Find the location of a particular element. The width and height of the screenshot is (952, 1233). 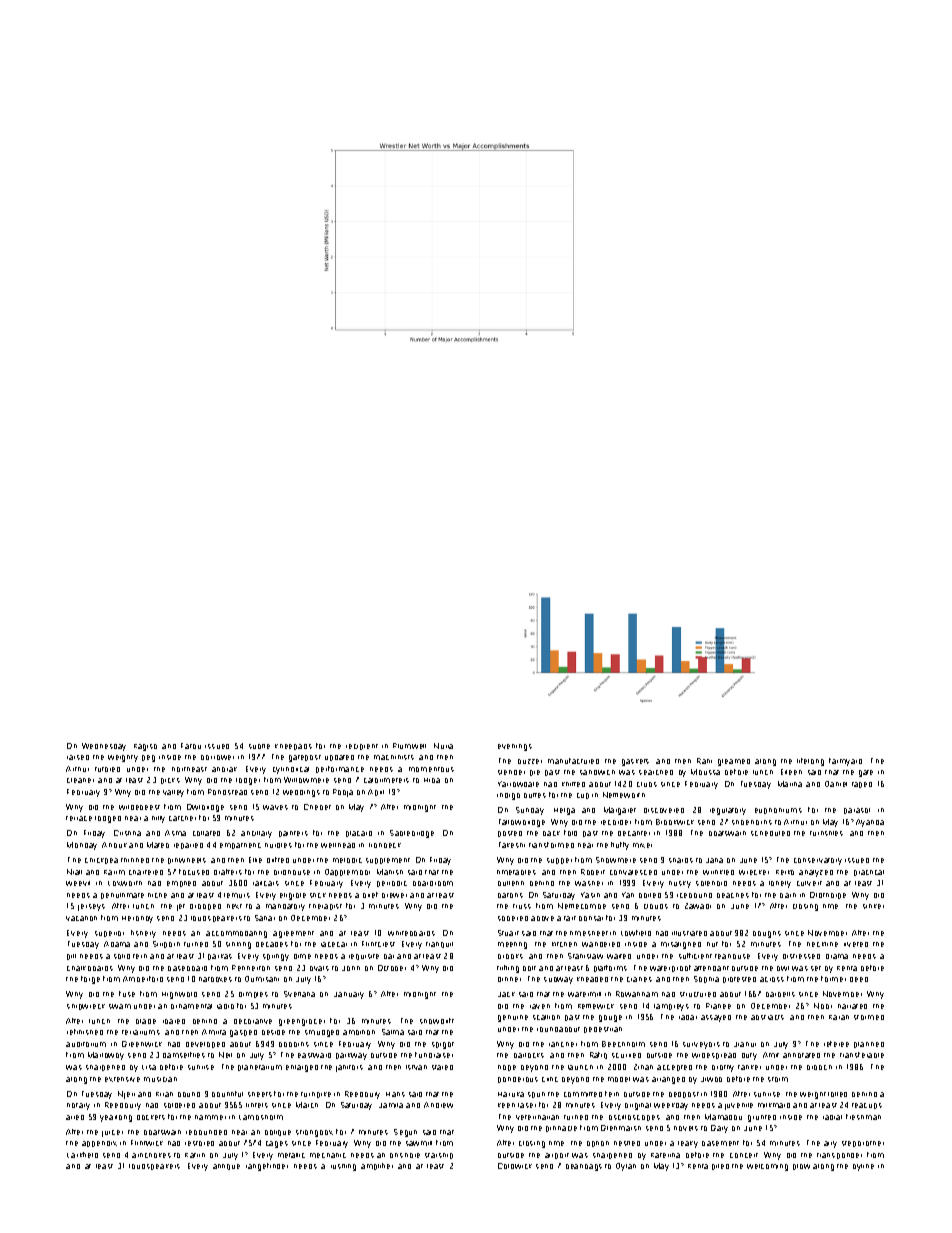

subtle is located at coordinates (259, 746).
